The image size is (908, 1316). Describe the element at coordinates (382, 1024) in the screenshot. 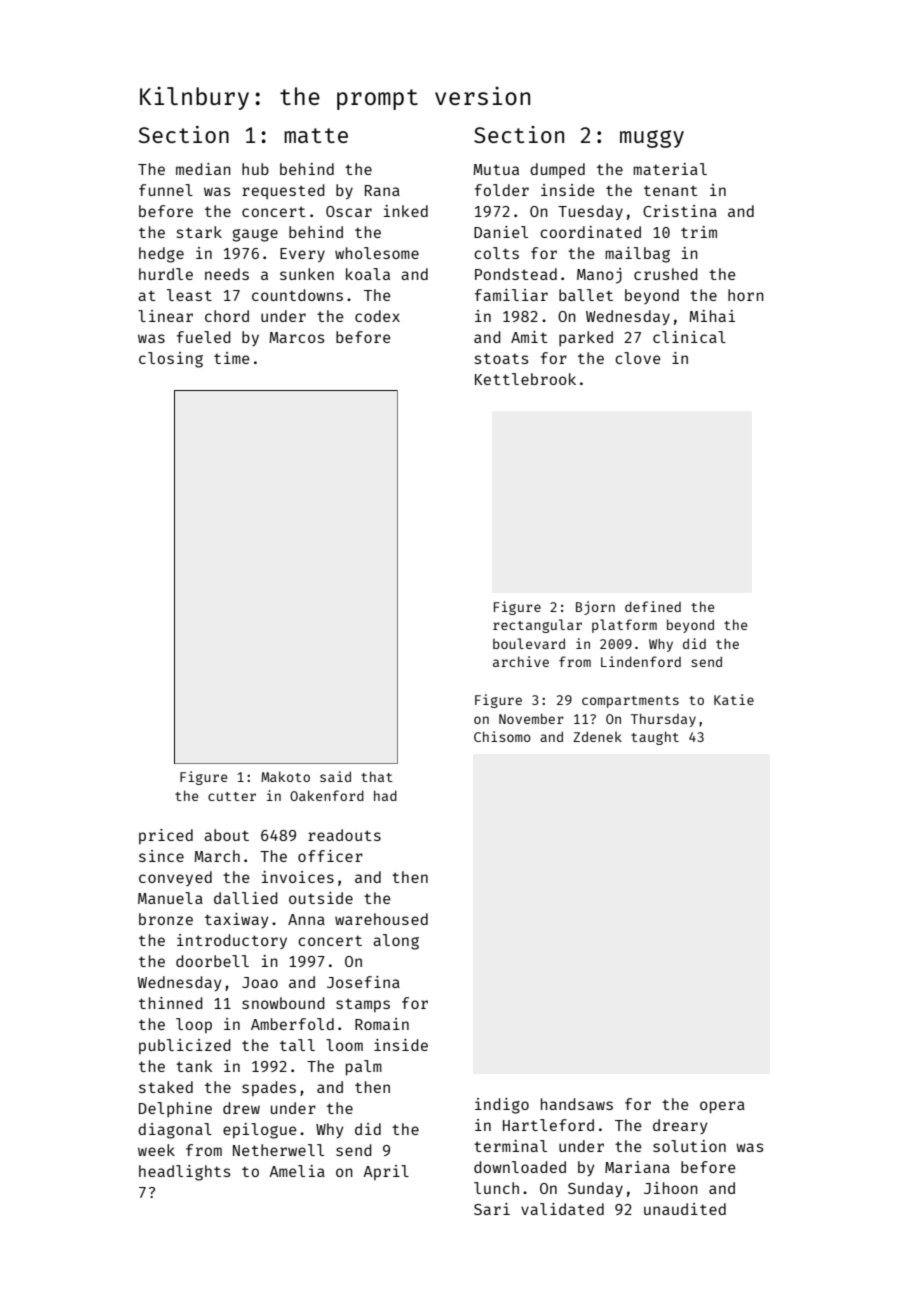

I see `Romain` at that location.
